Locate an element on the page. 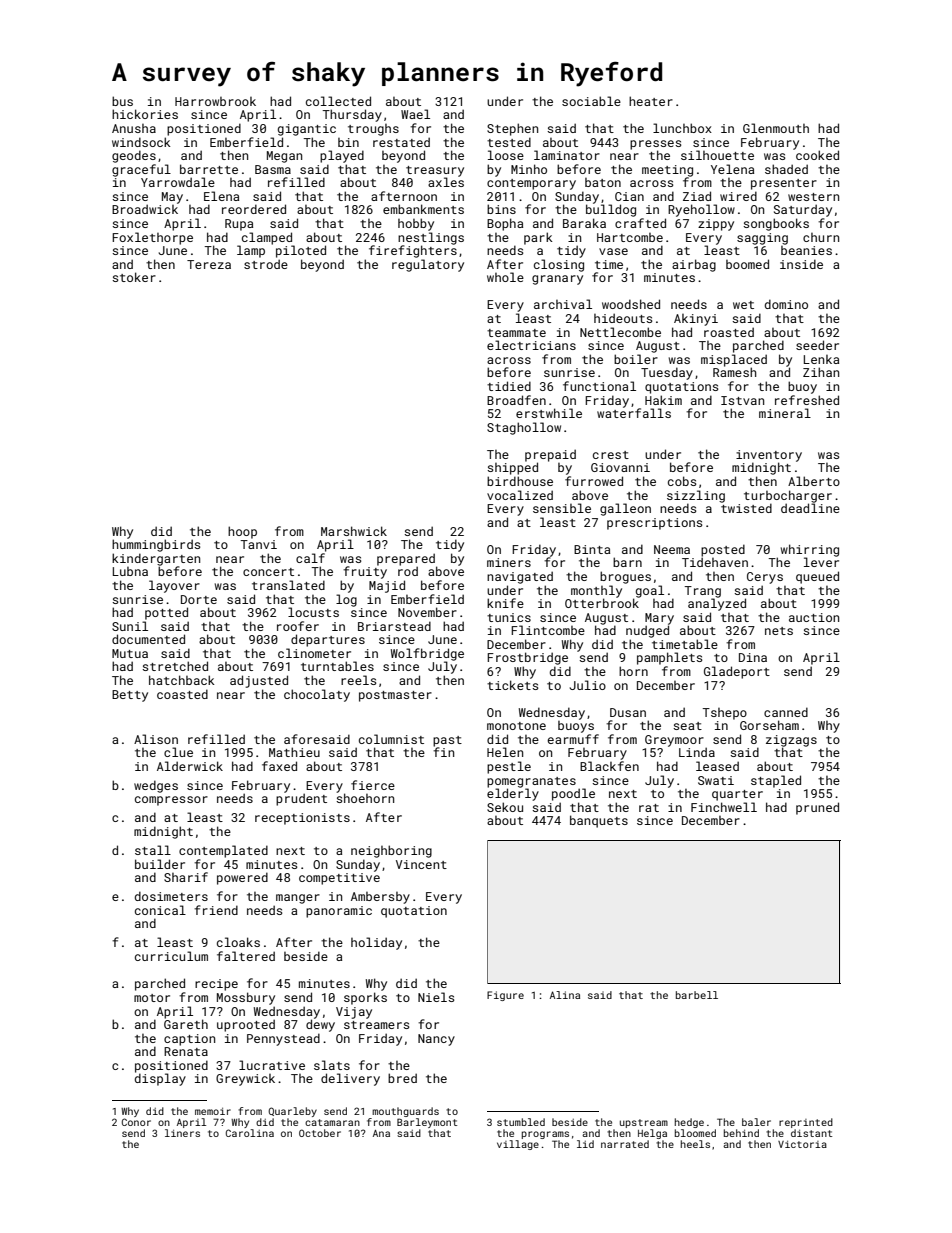 This image has height=1233, width=952. sociable is located at coordinates (591, 101).
